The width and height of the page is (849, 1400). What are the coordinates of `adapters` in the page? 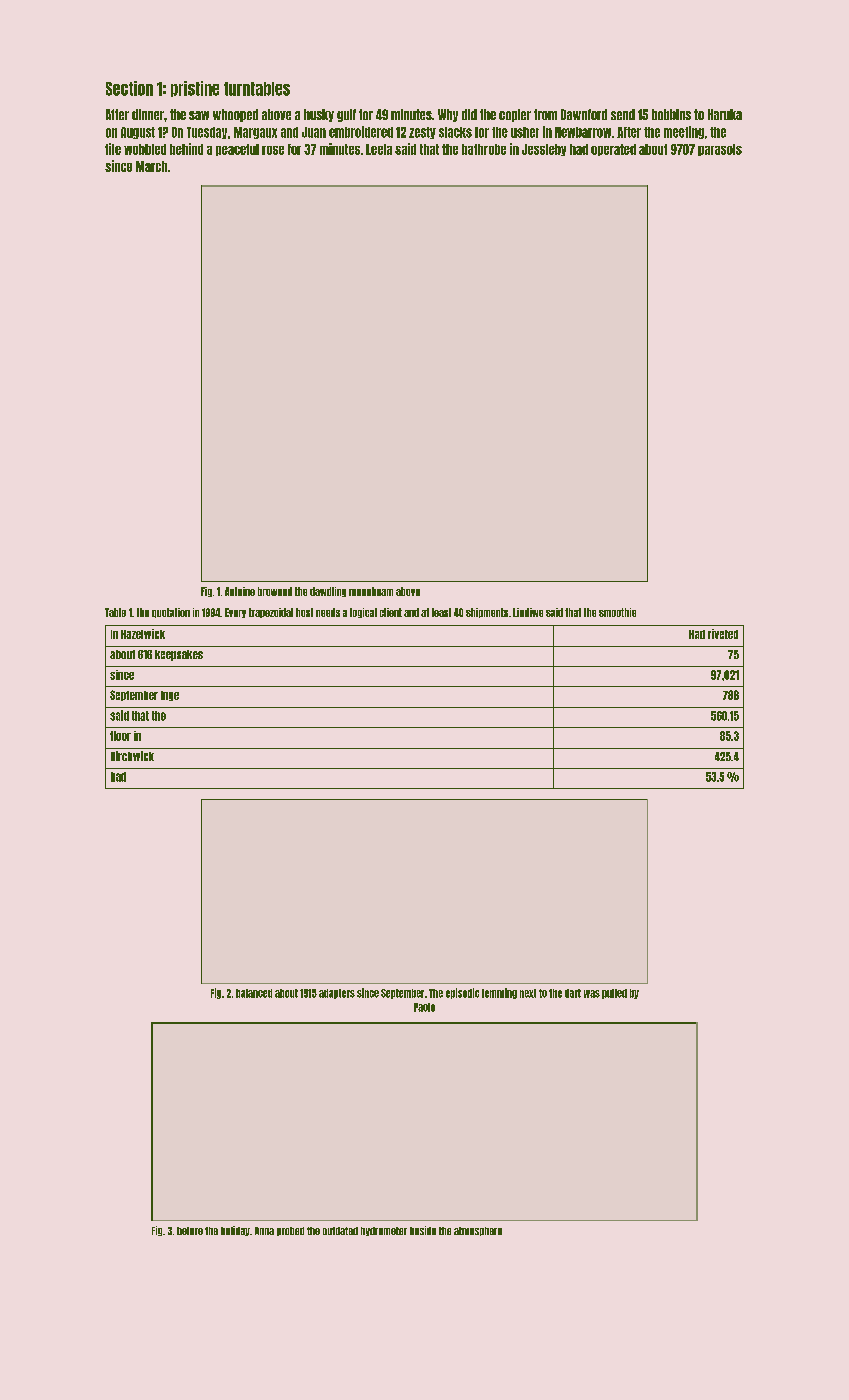 It's located at (337, 994).
